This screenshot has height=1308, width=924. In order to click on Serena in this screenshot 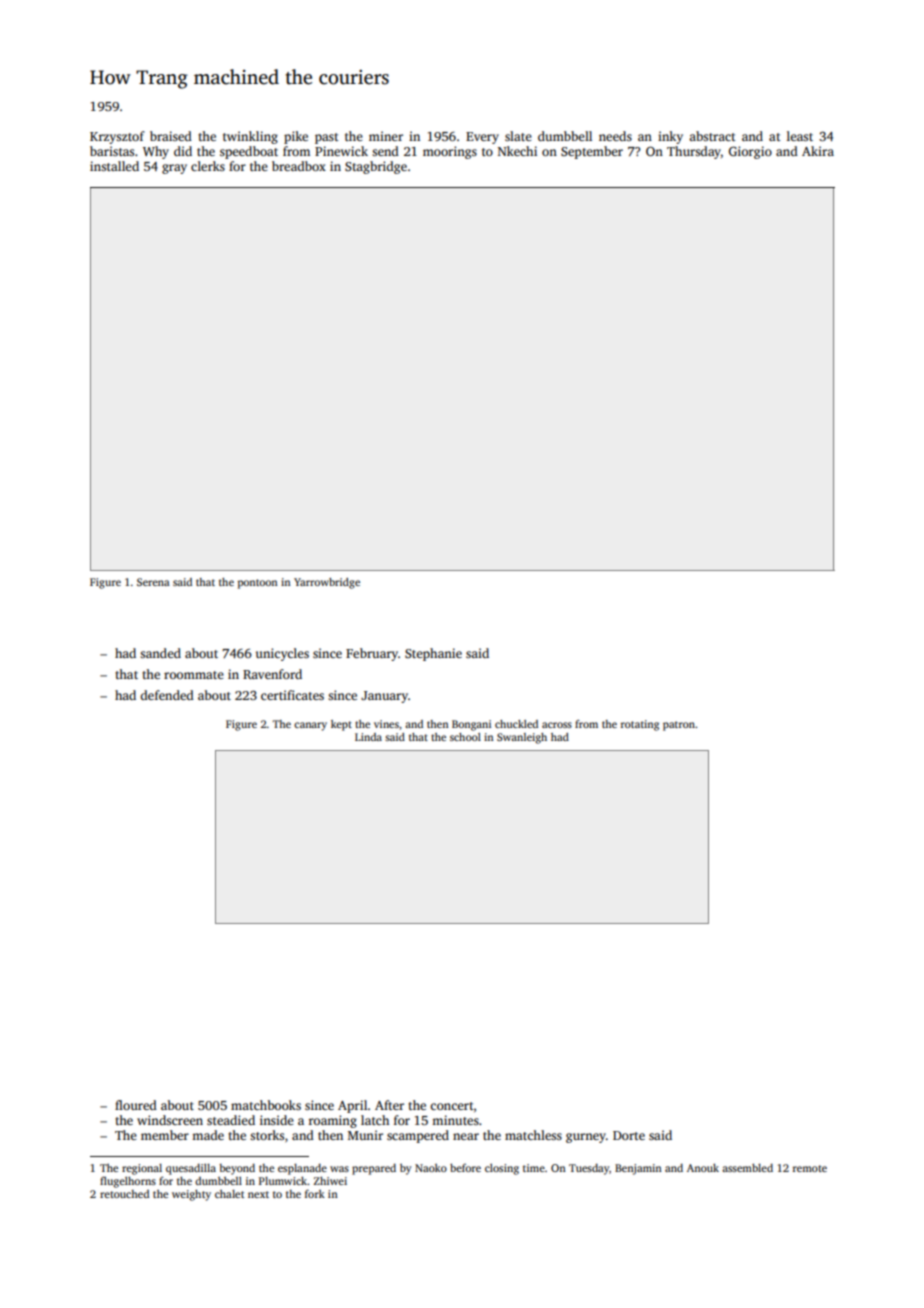, I will do `click(153, 582)`.
